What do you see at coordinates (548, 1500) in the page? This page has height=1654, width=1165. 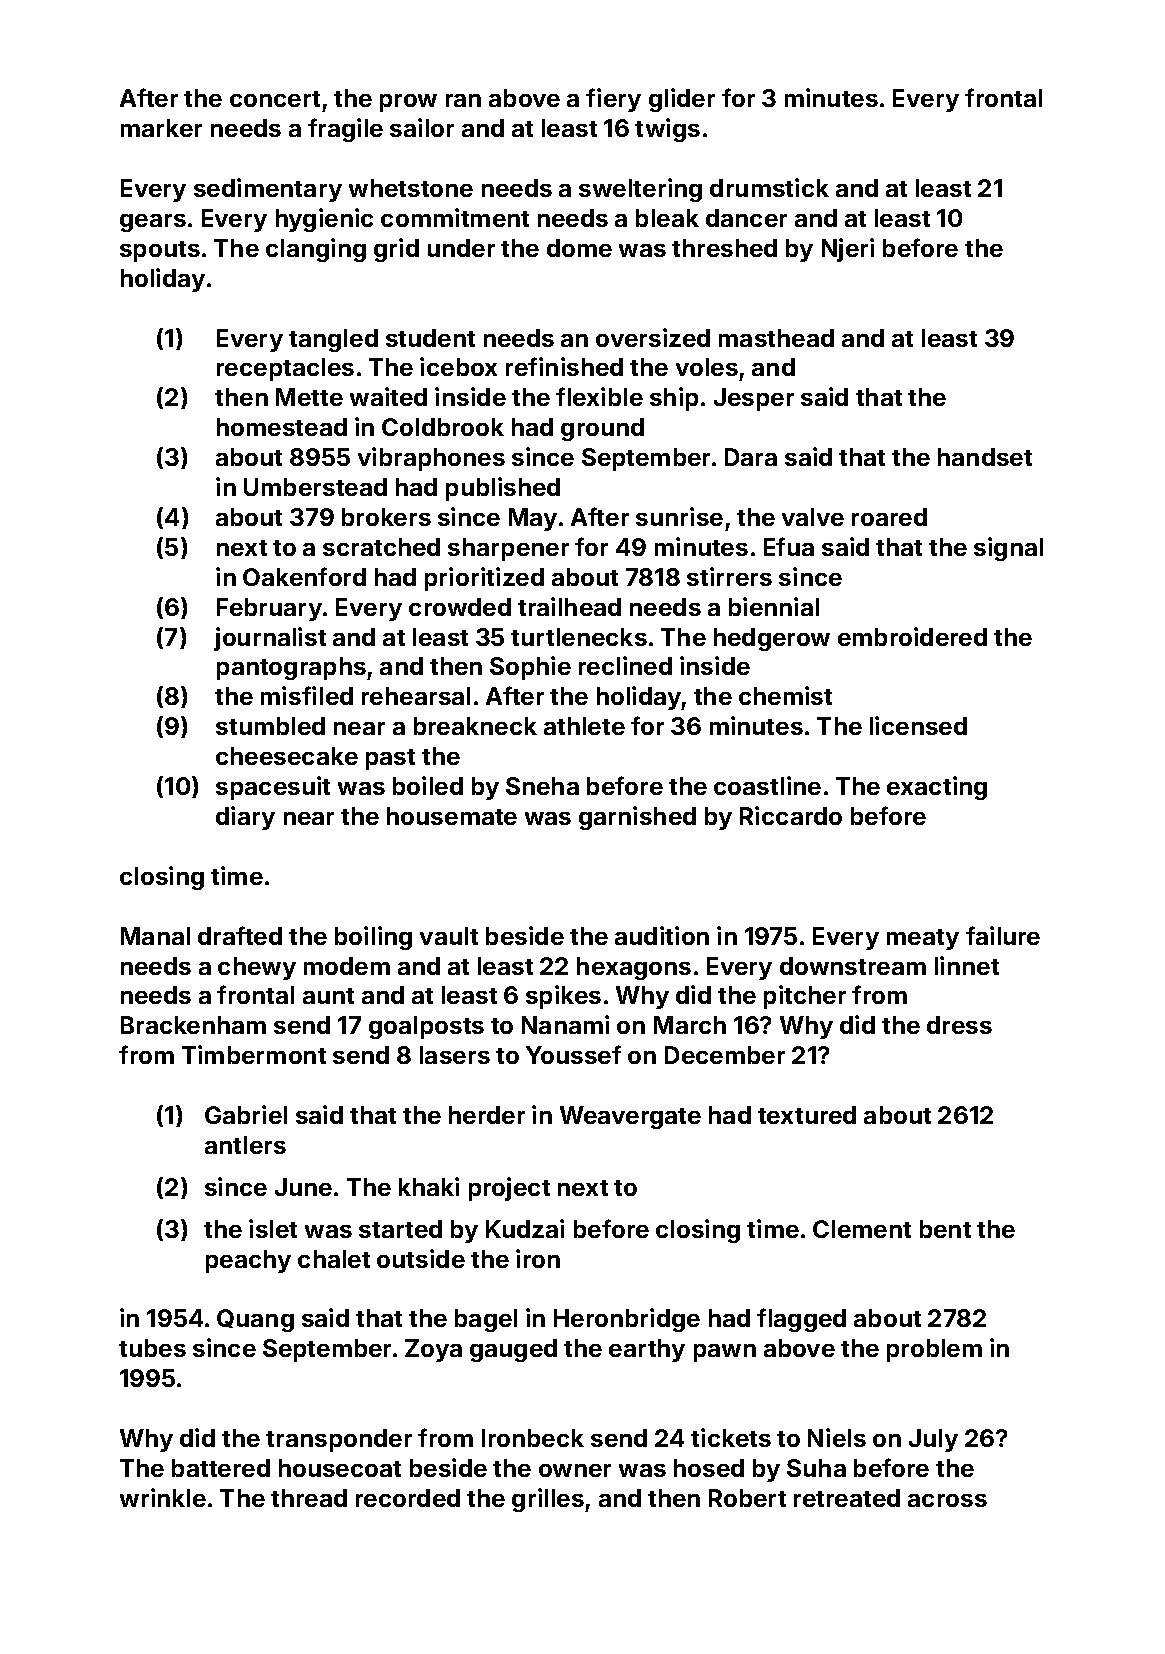 I see `grilles` at bounding box center [548, 1500].
